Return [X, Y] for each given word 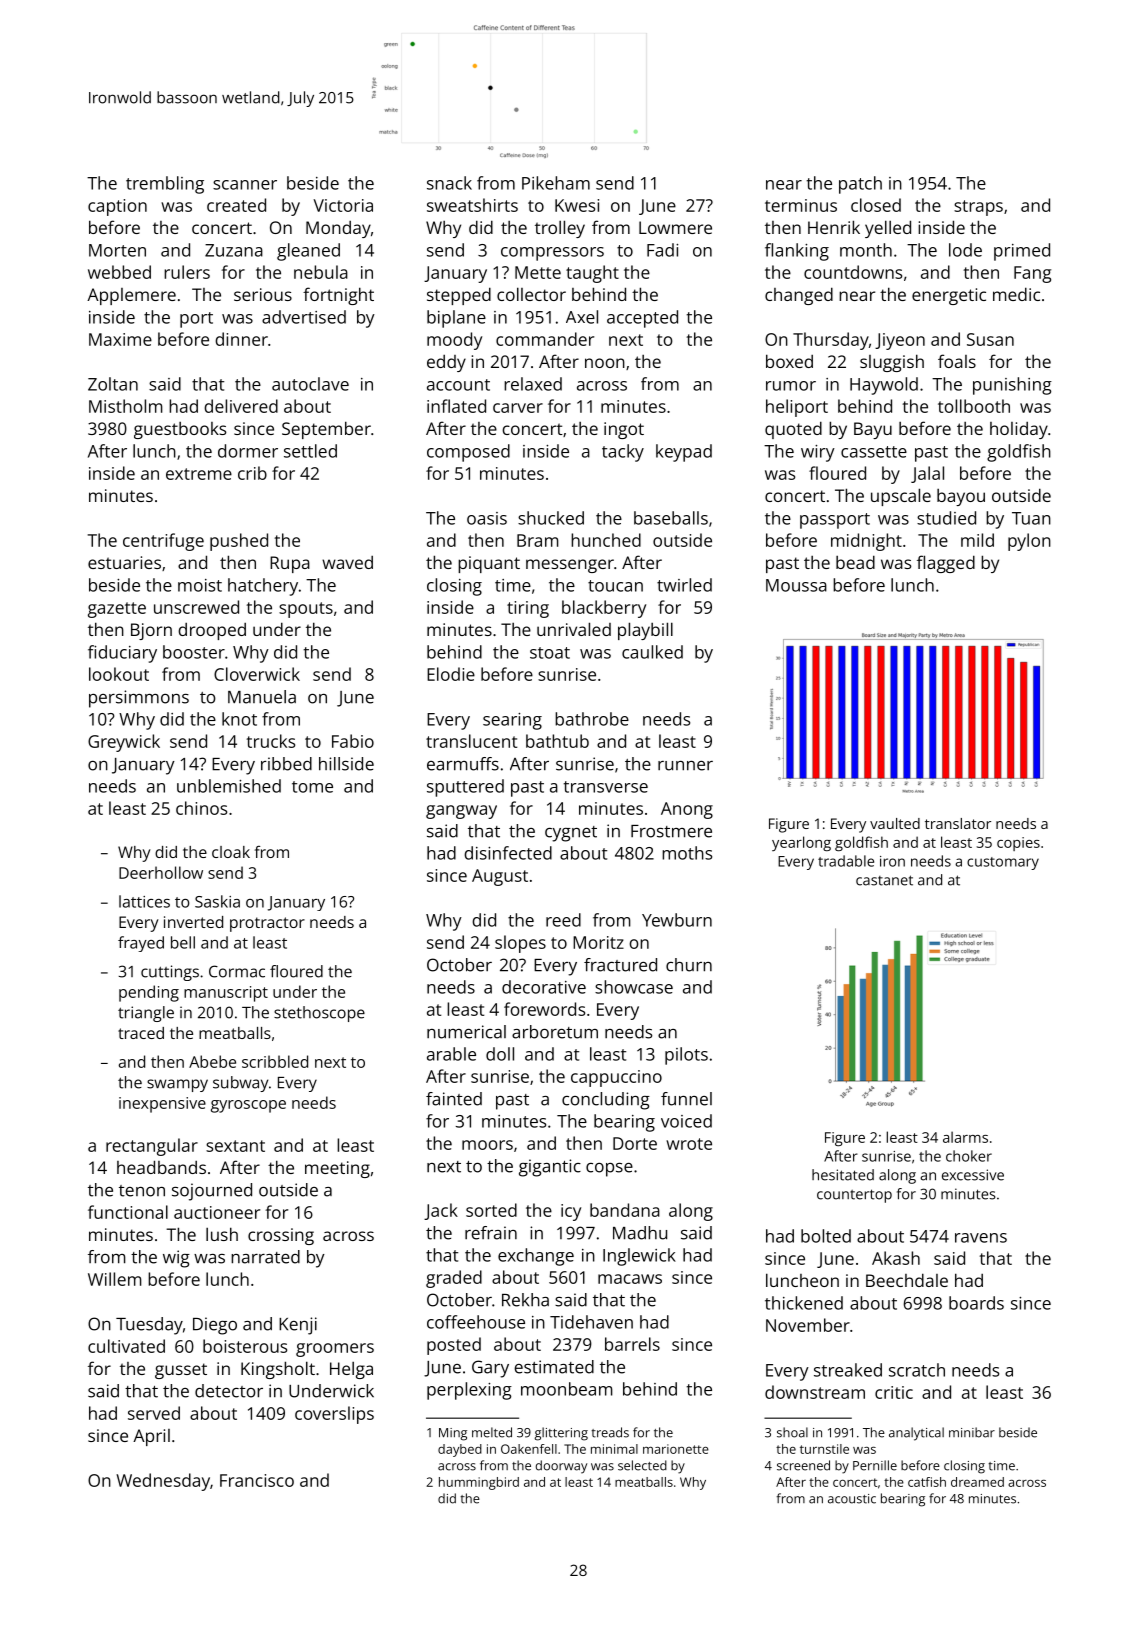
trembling [165, 185]
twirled [684, 585]
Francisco [257, 1480]
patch [860, 185]
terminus [801, 205]
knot [239, 719]
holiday [1019, 430]
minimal [614, 1449]
